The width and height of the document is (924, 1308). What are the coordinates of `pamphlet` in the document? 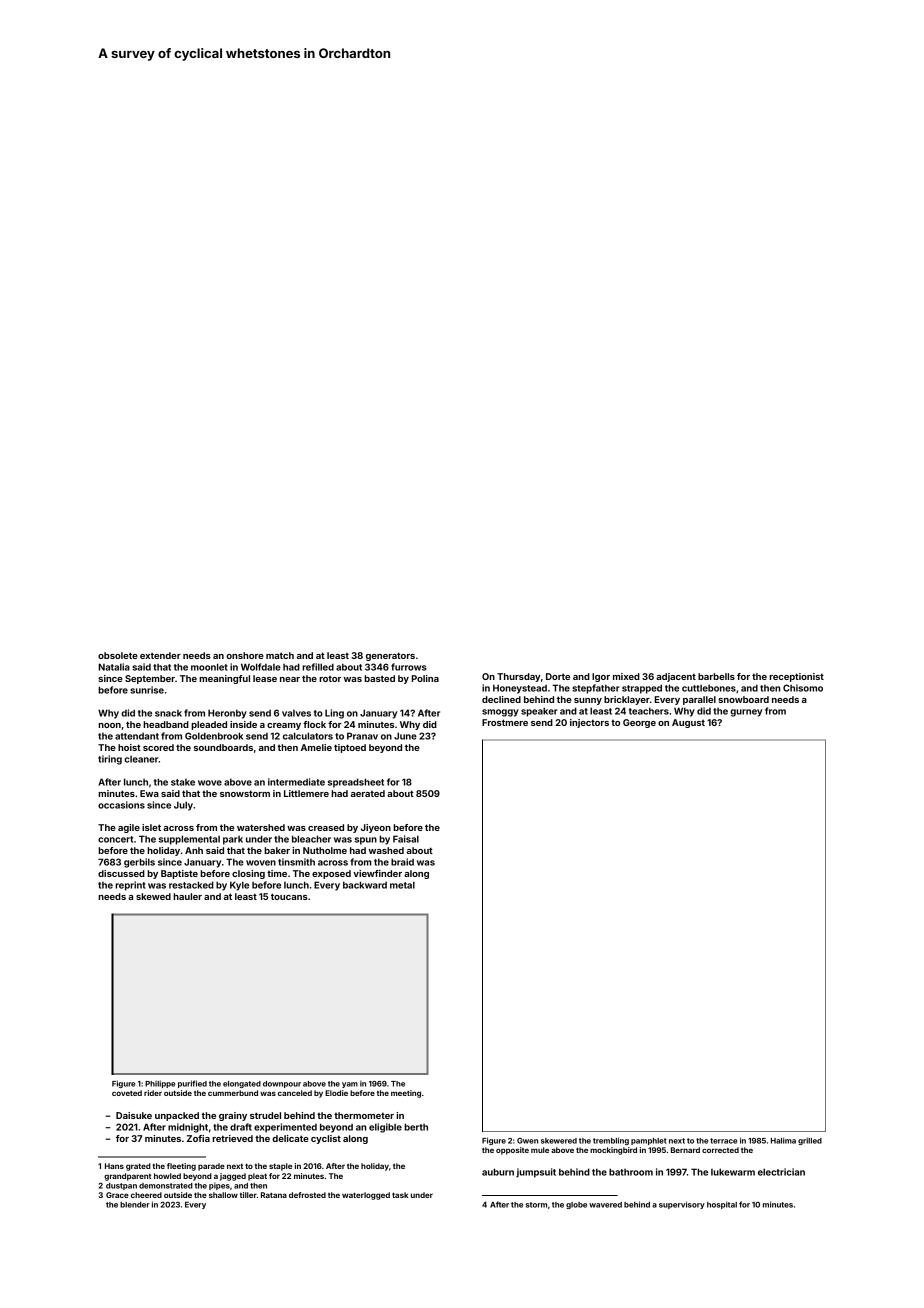 It's located at (649, 1141).
